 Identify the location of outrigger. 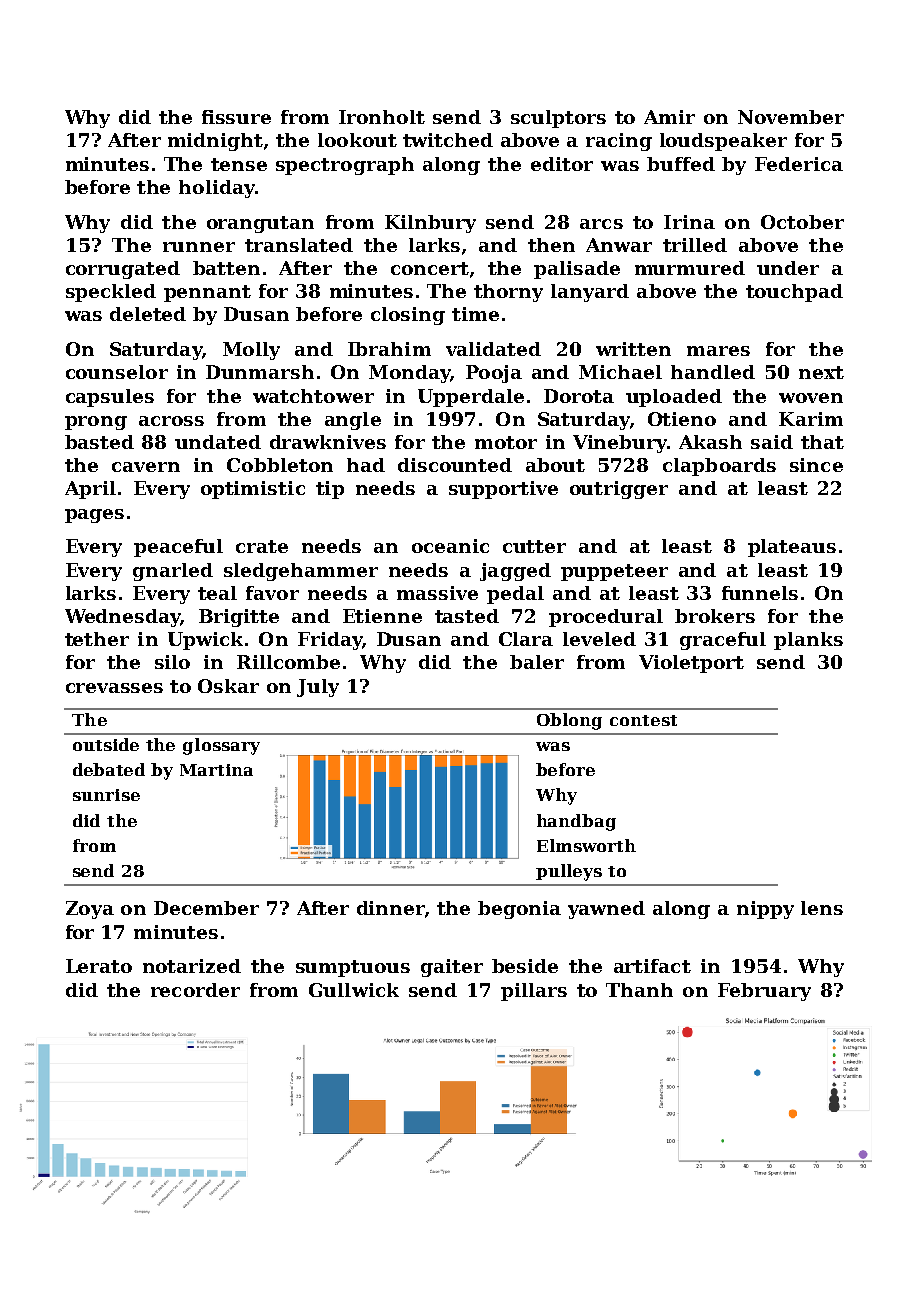
(619, 490).
